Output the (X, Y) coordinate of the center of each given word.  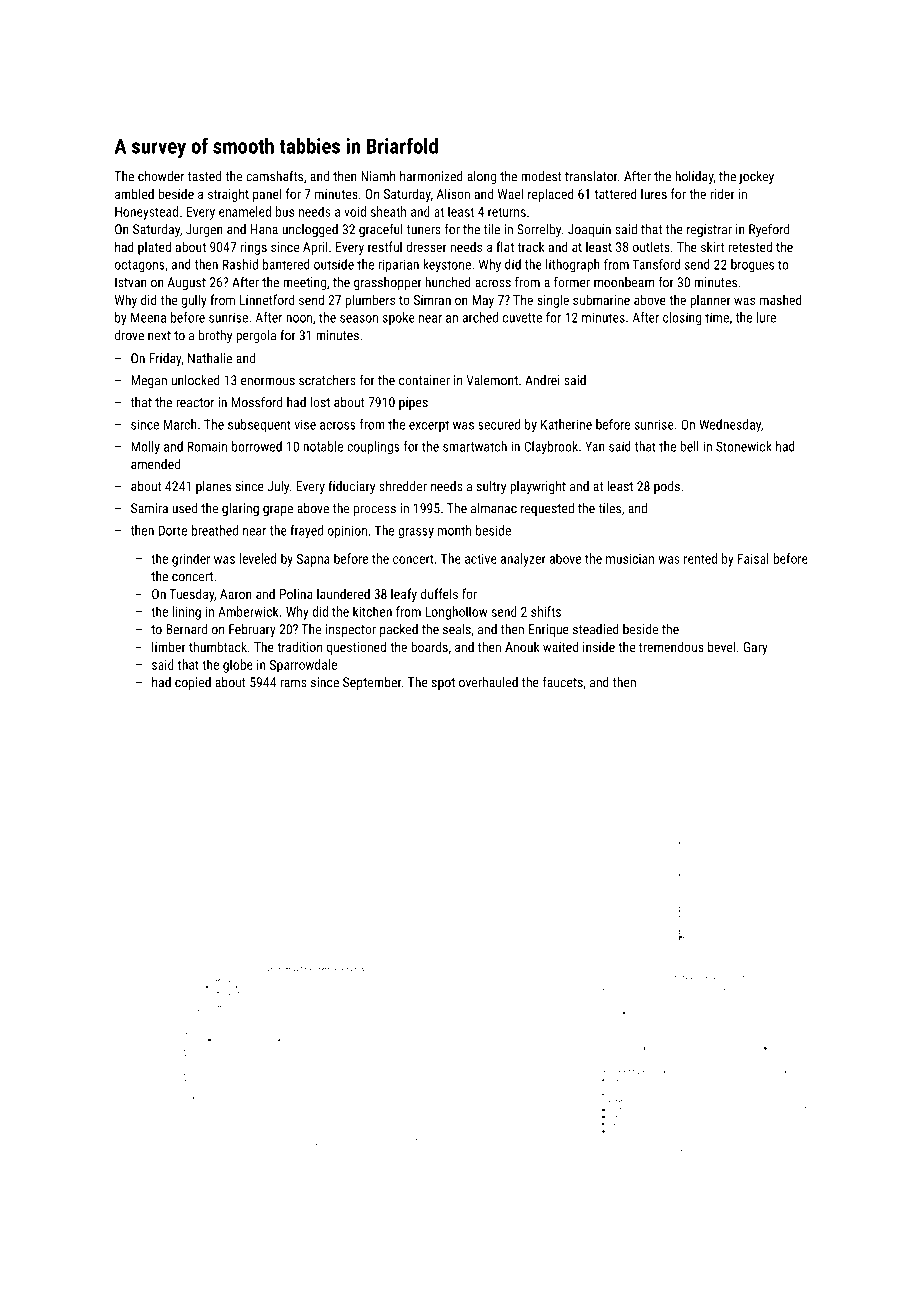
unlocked (196, 380)
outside (334, 264)
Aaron (236, 594)
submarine (601, 299)
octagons (140, 266)
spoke (399, 318)
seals (457, 629)
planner (710, 301)
